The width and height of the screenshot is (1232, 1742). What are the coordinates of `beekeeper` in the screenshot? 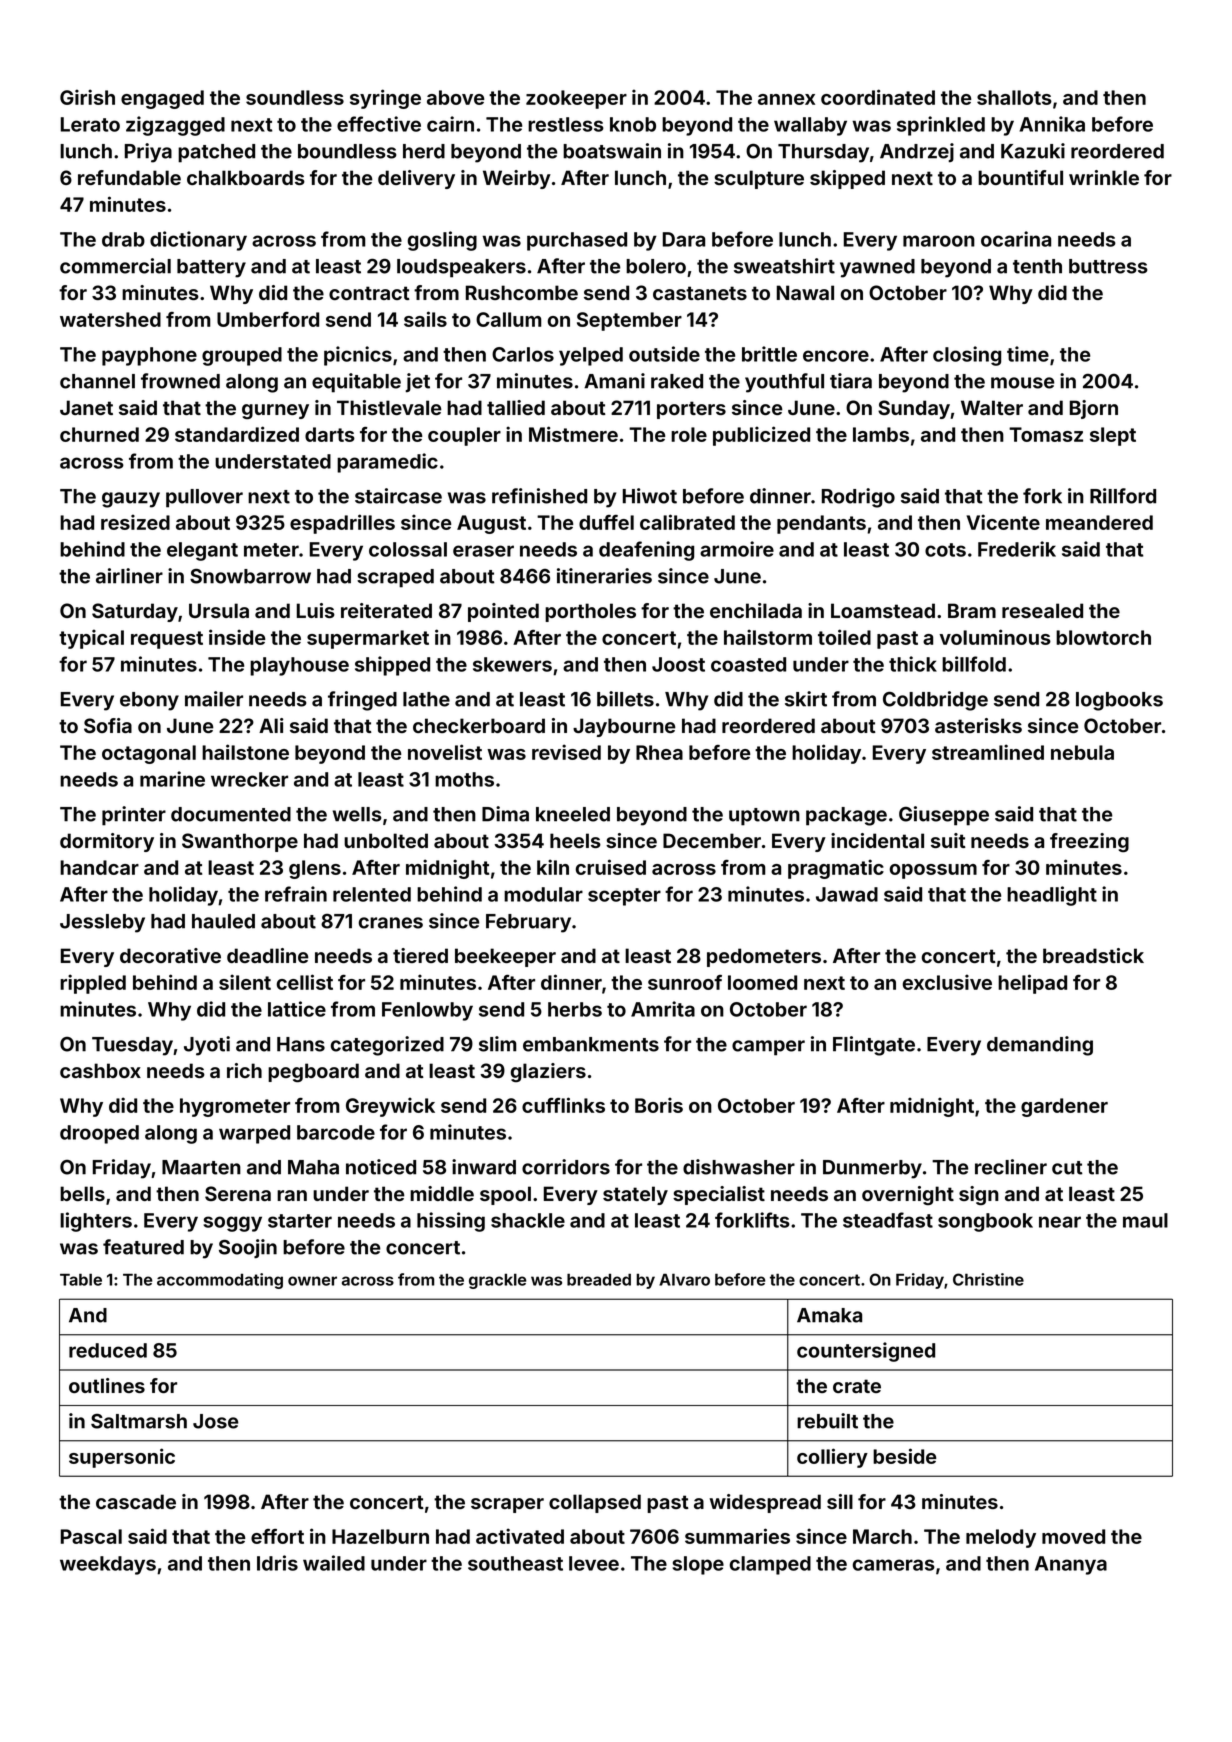 It's located at (505, 957).
